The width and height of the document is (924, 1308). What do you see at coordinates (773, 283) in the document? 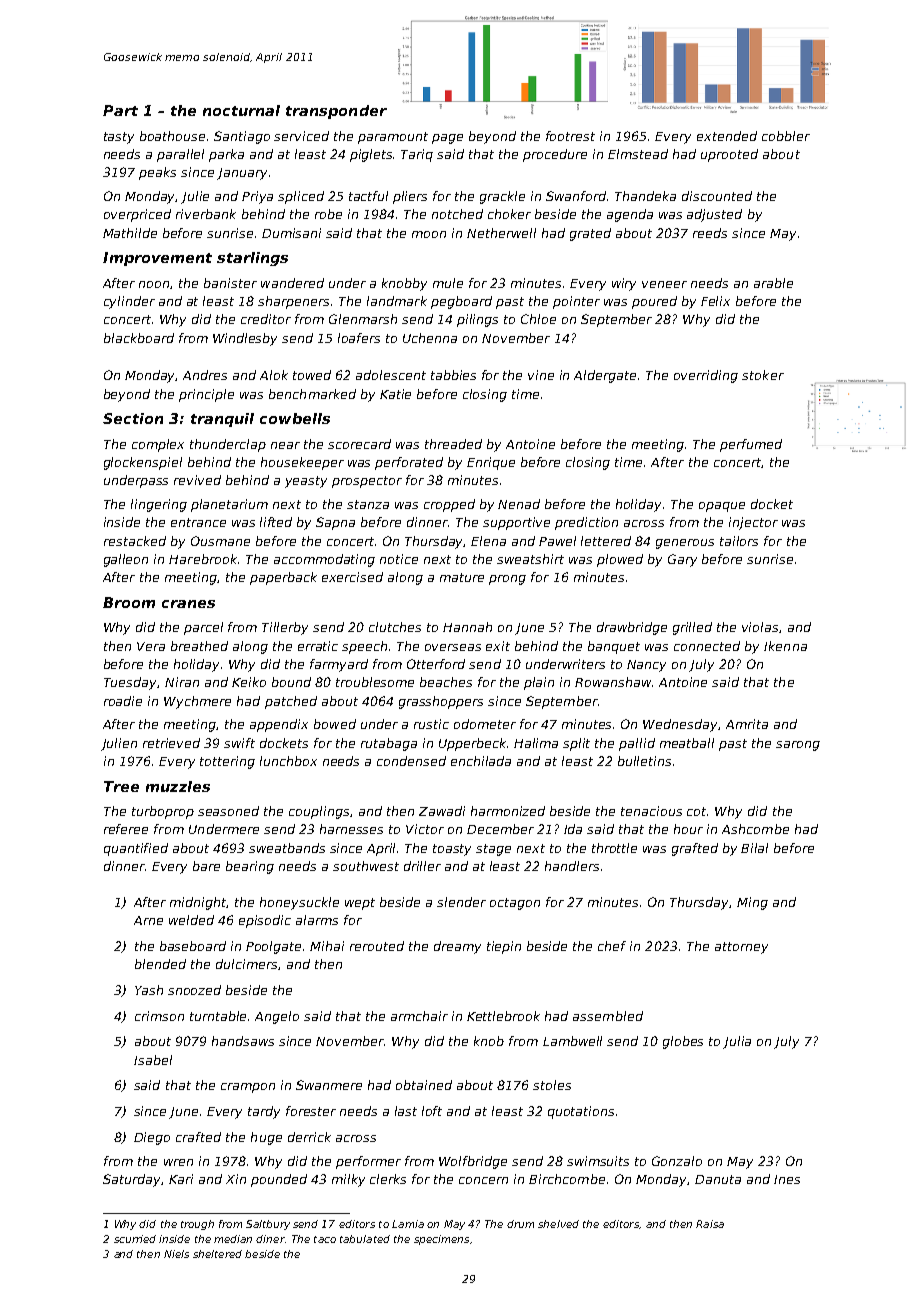
I see `arable` at bounding box center [773, 283].
